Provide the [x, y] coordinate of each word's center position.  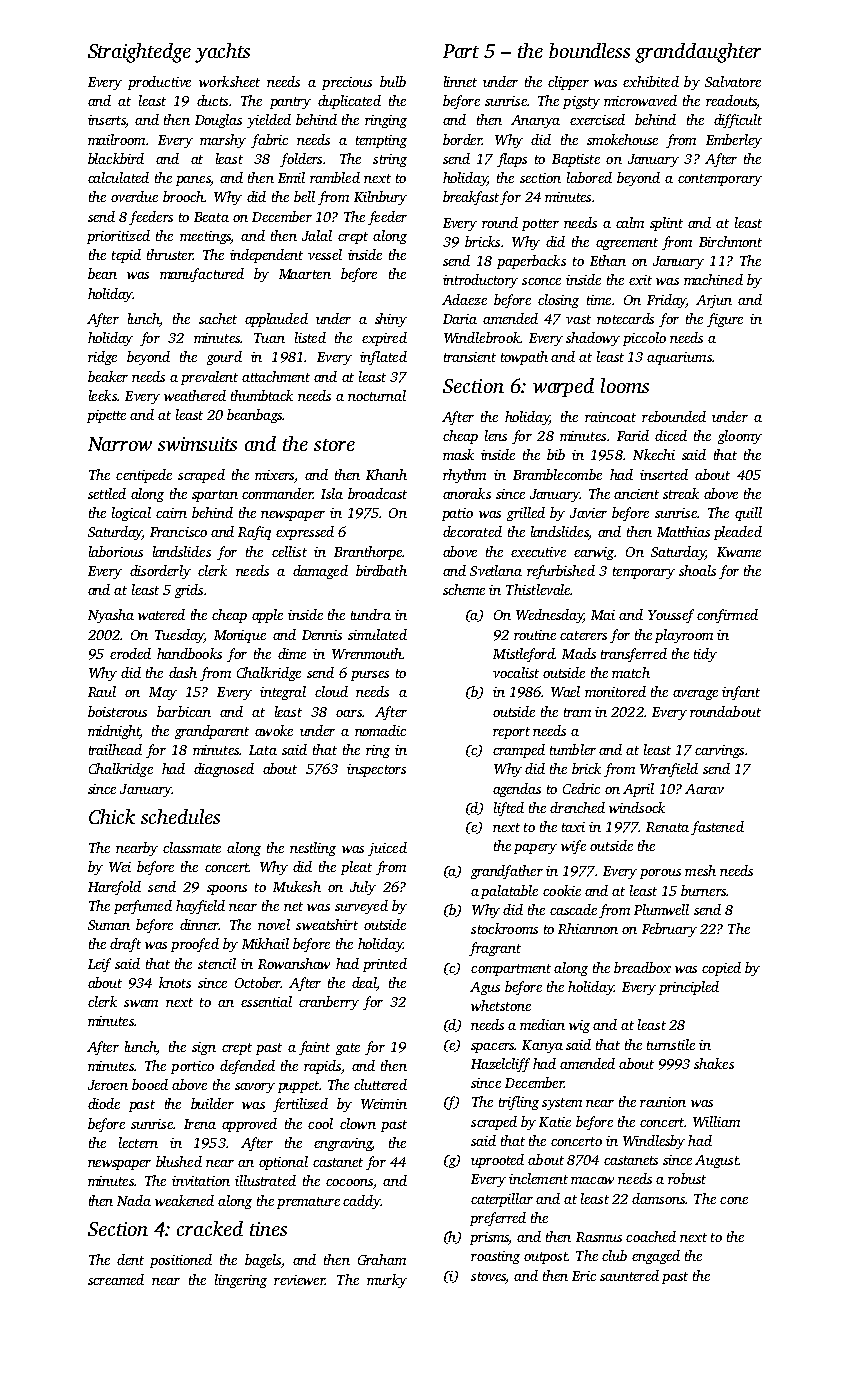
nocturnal [377, 395]
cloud [331, 691]
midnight [114, 732]
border [462, 139]
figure [725, 320]
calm [630, 222]
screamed [116, 1279]
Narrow [120, 444]
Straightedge [139, 53]
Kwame [739, 552]
